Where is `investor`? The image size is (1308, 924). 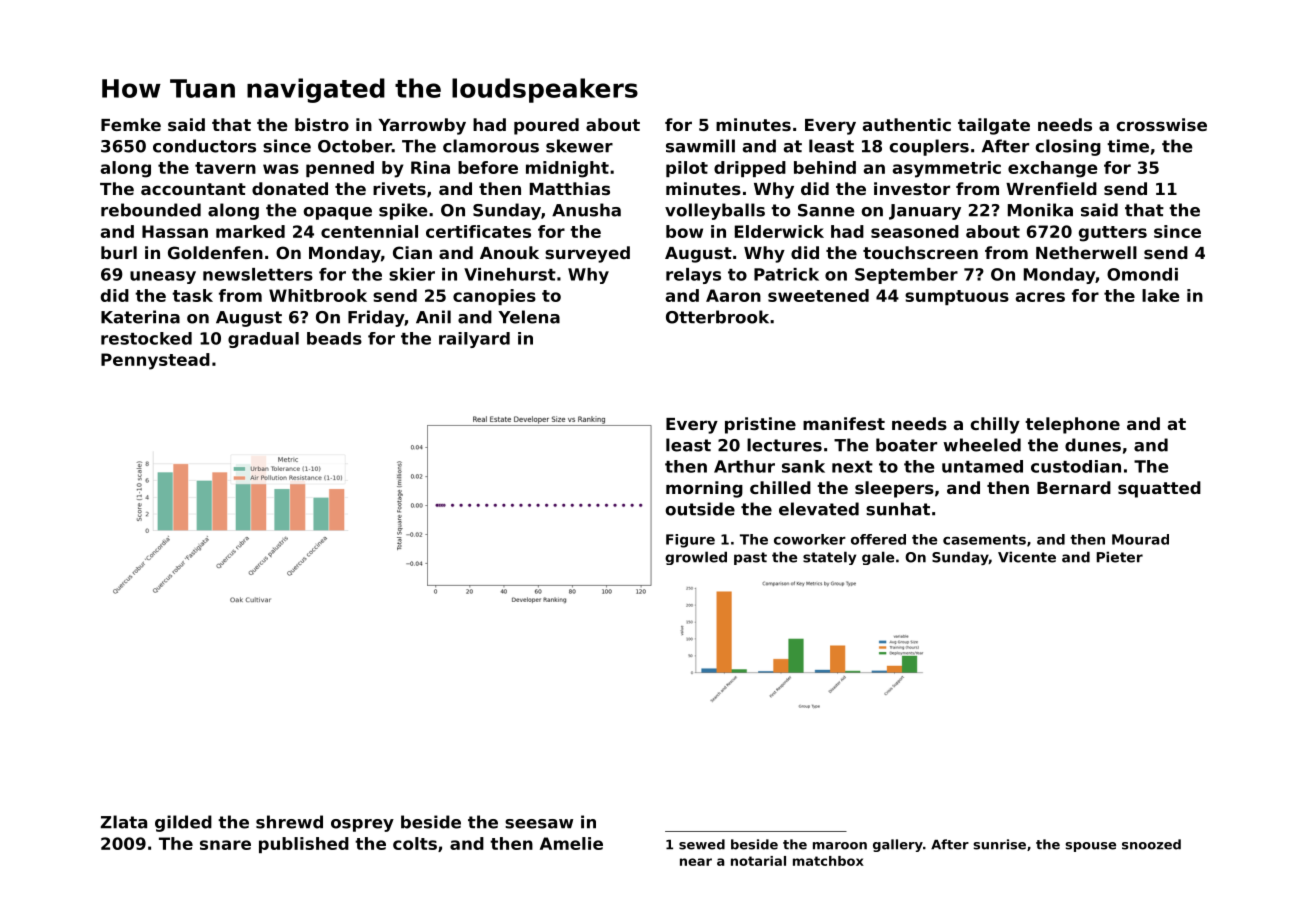
investor is located at coordinates (912, 188).
